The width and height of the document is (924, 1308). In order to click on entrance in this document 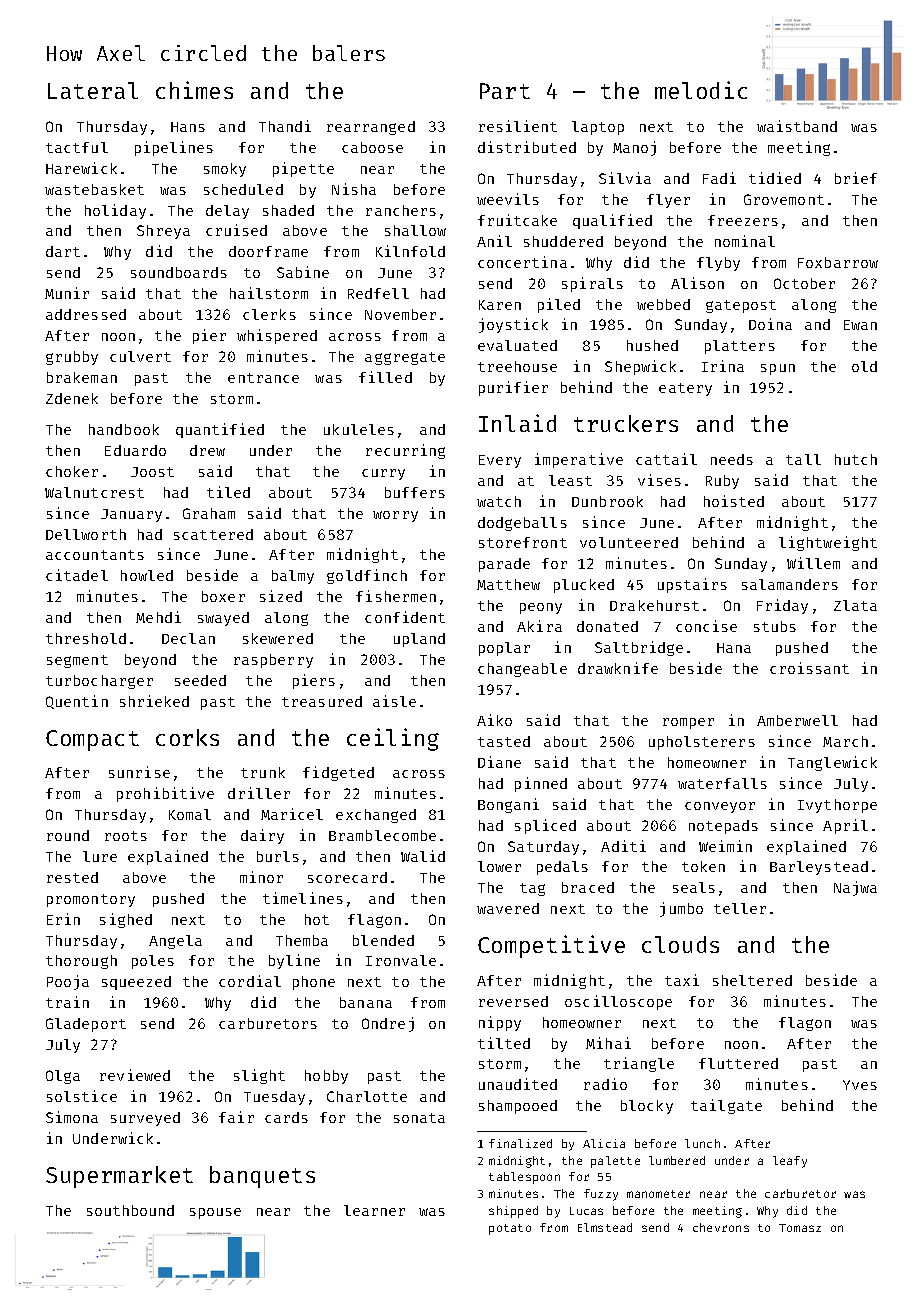, I will do `click(263, 378)`.
